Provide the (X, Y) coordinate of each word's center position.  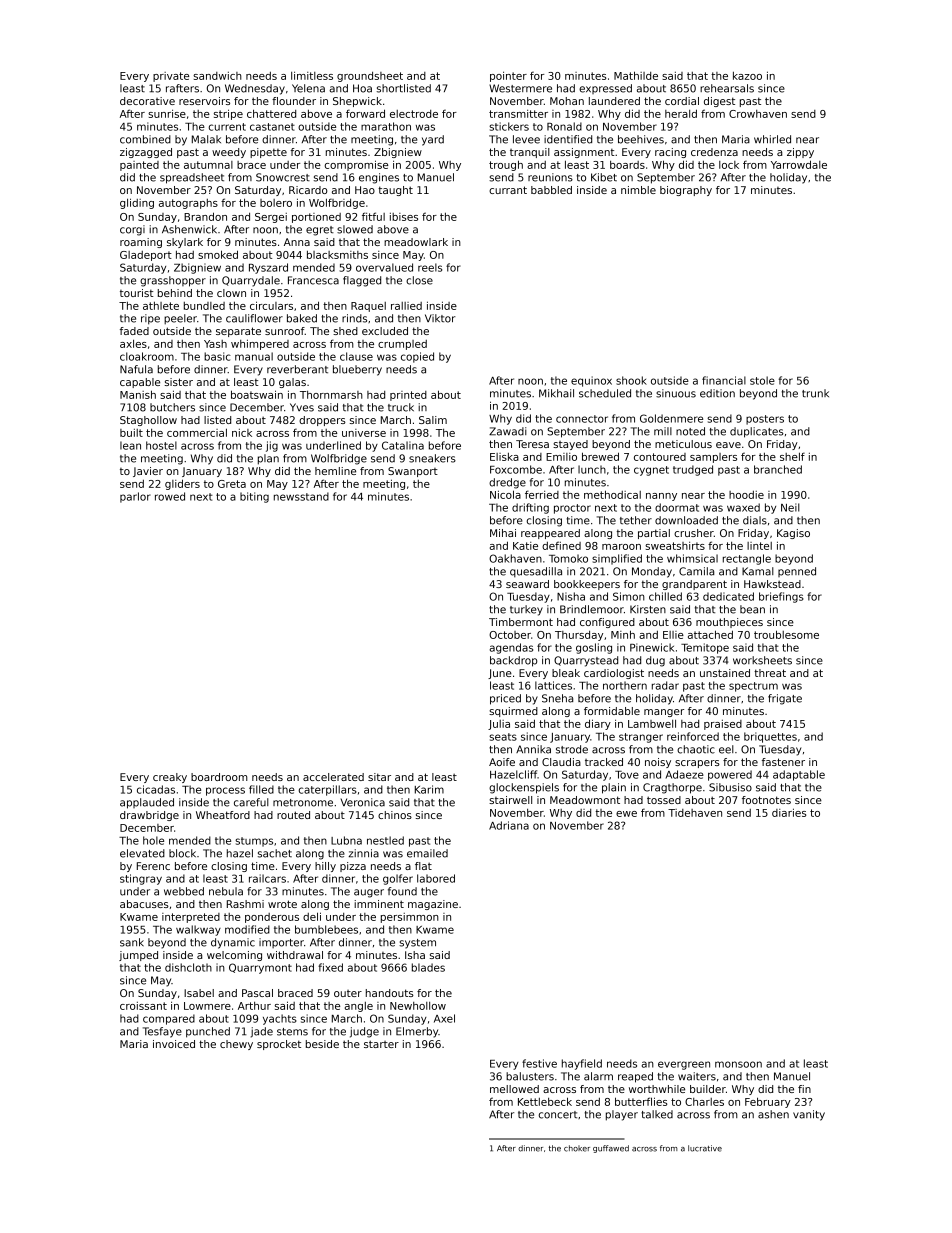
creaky (170, 778)
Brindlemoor (592, 609)
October (510, 635)
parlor (135, 497)
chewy (236, 1045)
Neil (790, 507)
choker (577, 1148)
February (768, 1102)
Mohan (567, 101)
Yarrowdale (799, 164)
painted (139, 166)
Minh (623, 634)
